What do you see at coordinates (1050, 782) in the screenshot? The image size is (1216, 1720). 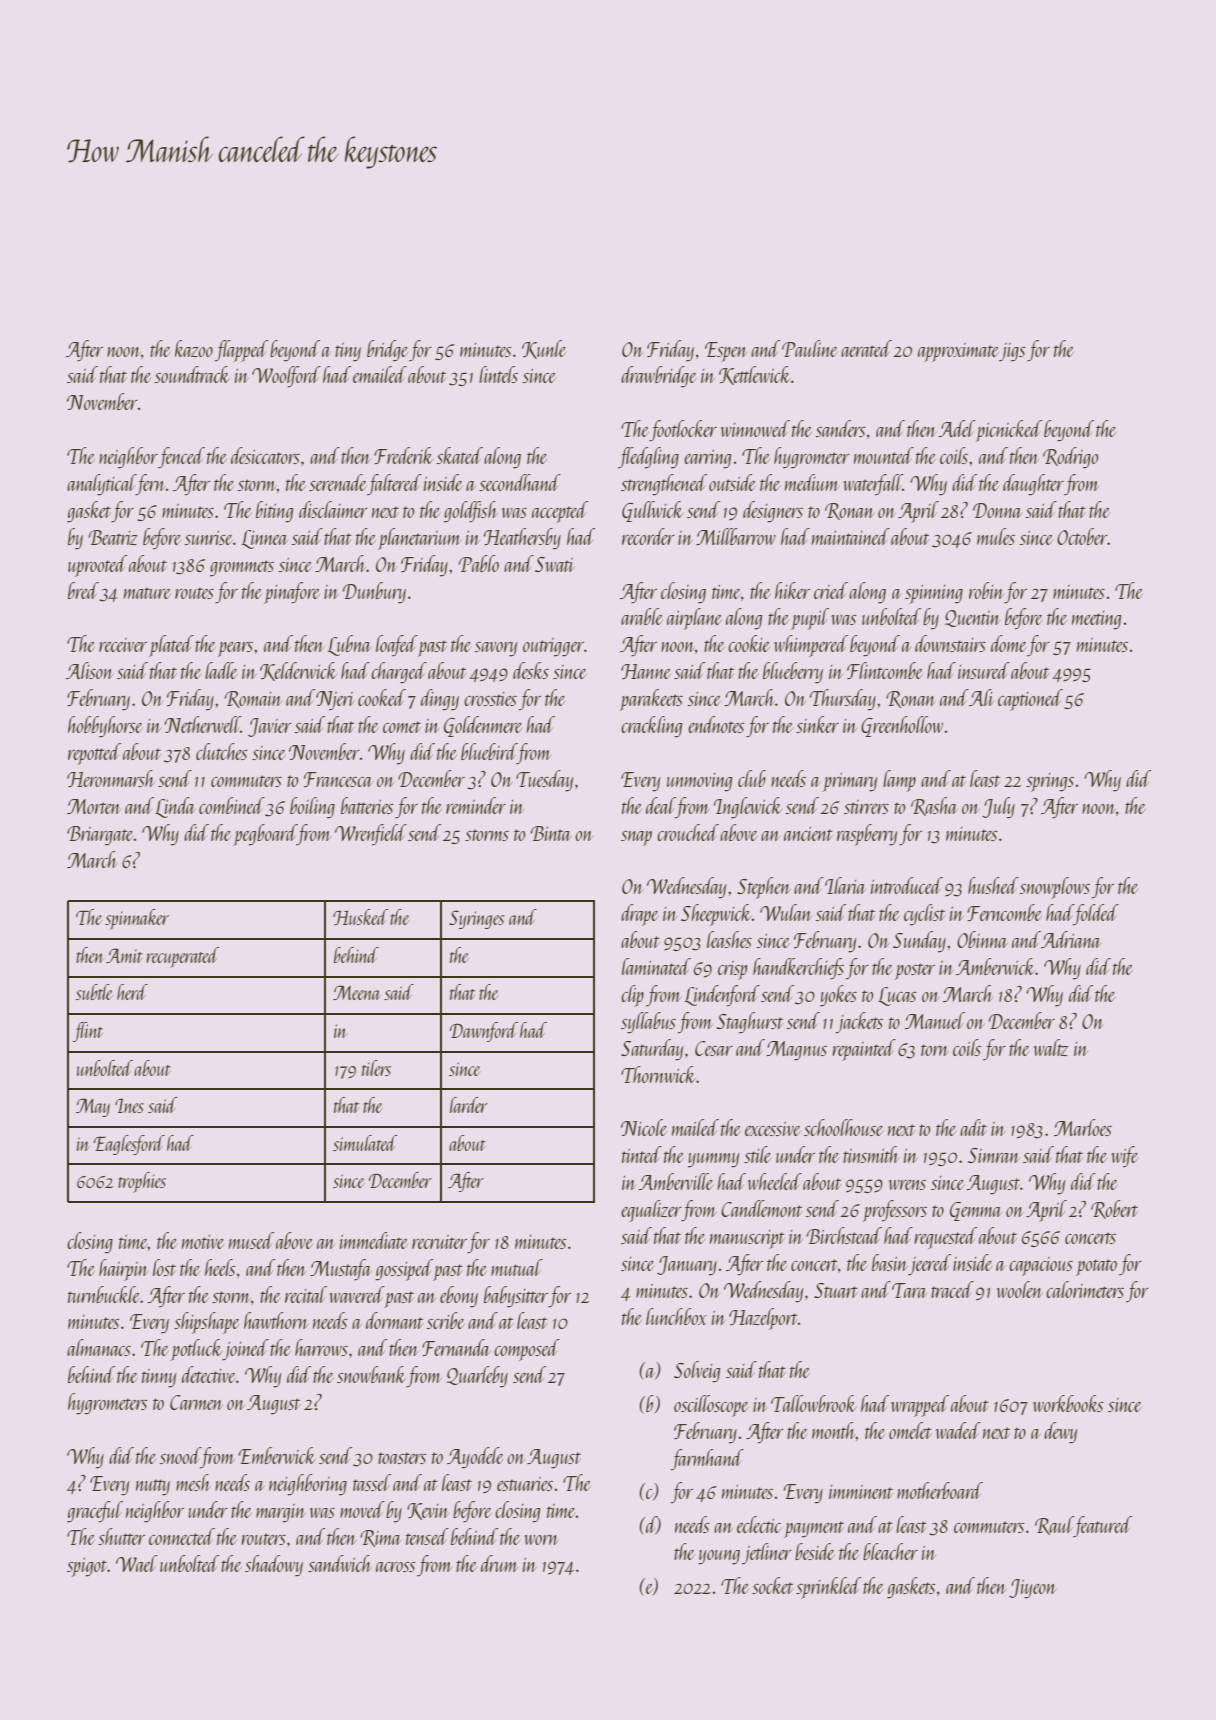 I see `springs` at bounding box center [1050, 782].
